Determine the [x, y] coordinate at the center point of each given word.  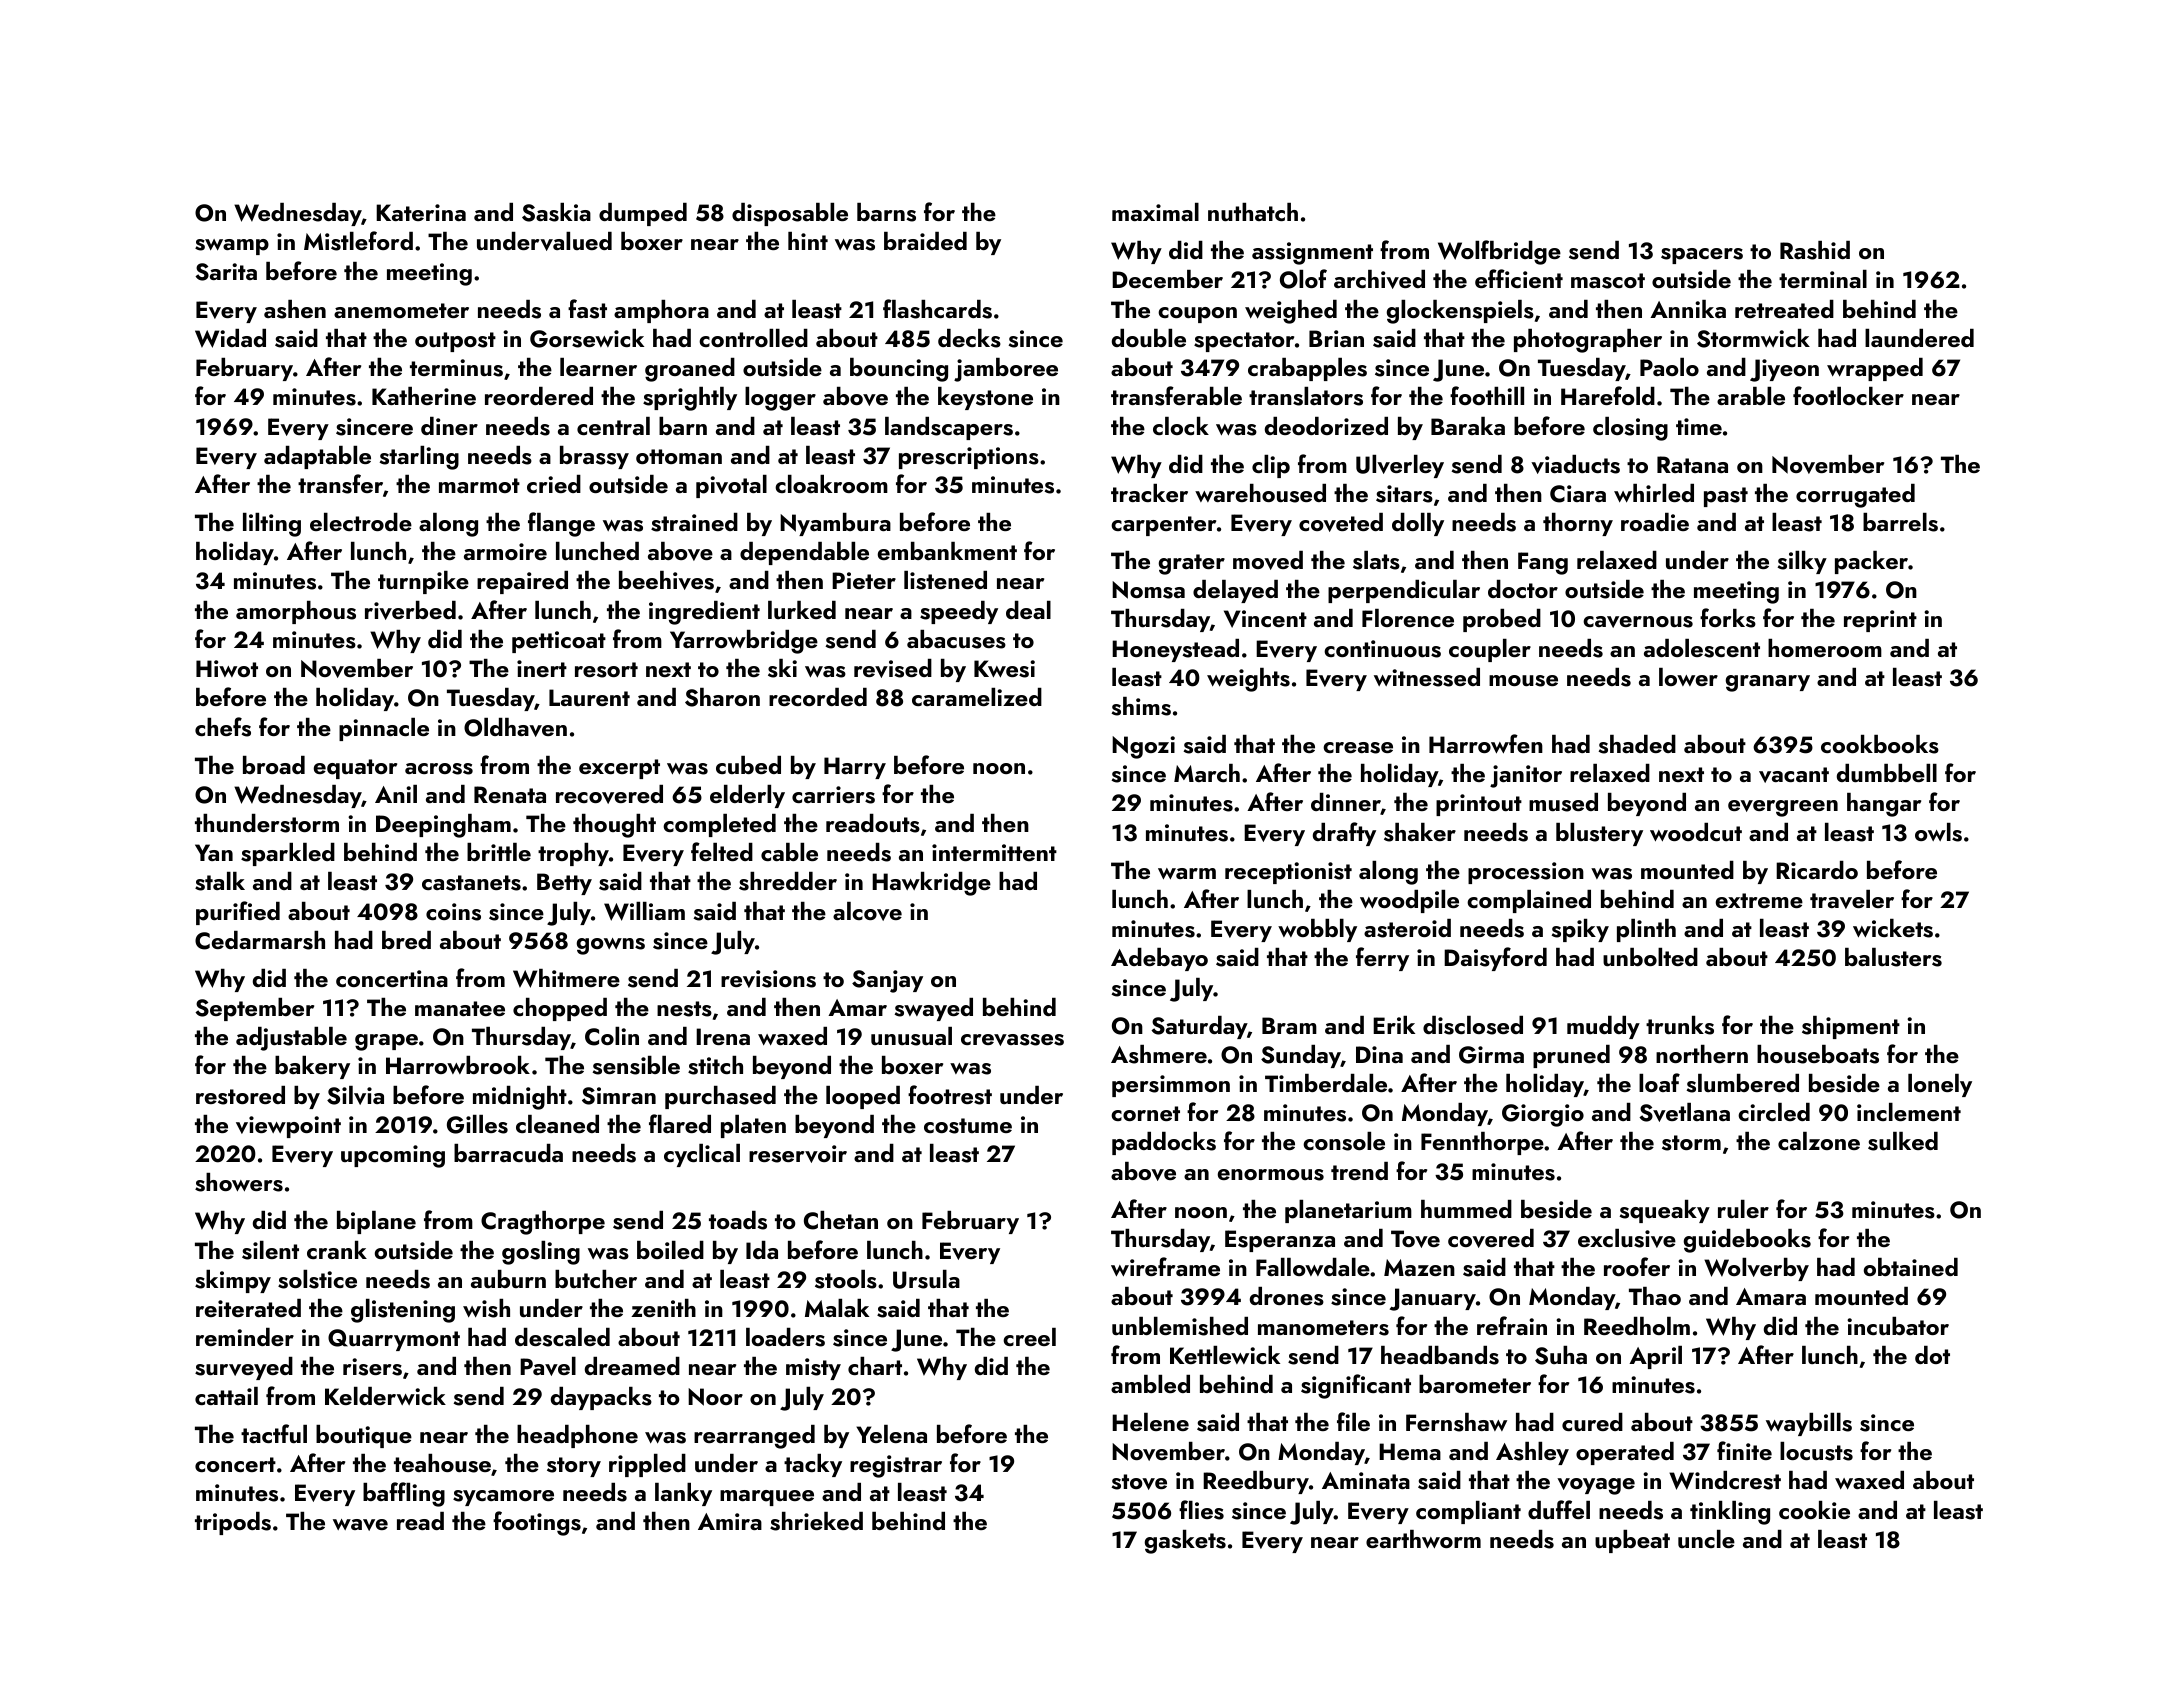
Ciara [1578, 494]
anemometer [401, 310]
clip [1271, 466]
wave [360, 1525]
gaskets [1185, 1542]
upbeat [1632, 1541]
